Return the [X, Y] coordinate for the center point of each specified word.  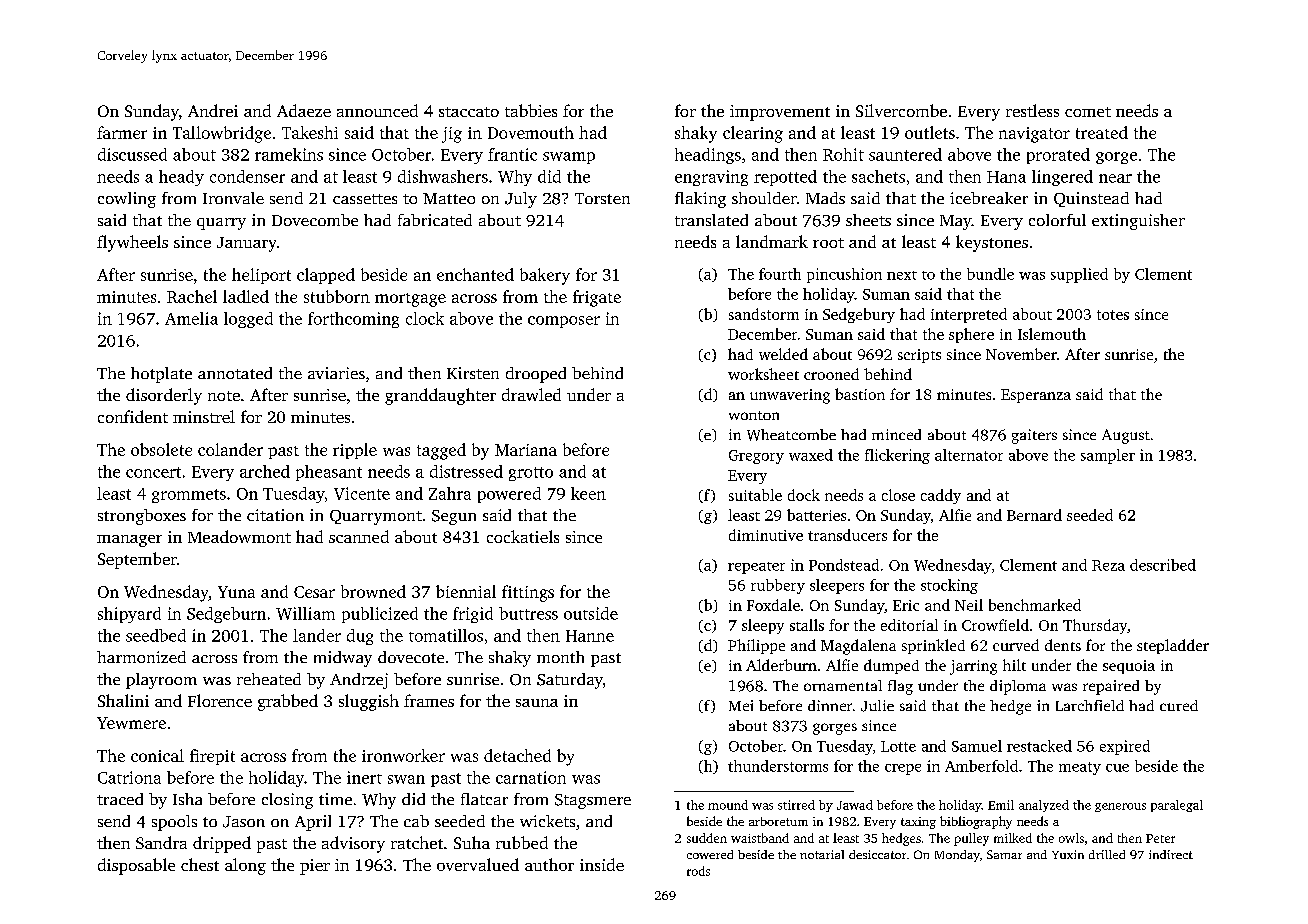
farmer [122, 132]
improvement [780, 113]
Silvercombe [901, 110]
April [313, 823]
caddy [941, 496]
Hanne [590, 636]
